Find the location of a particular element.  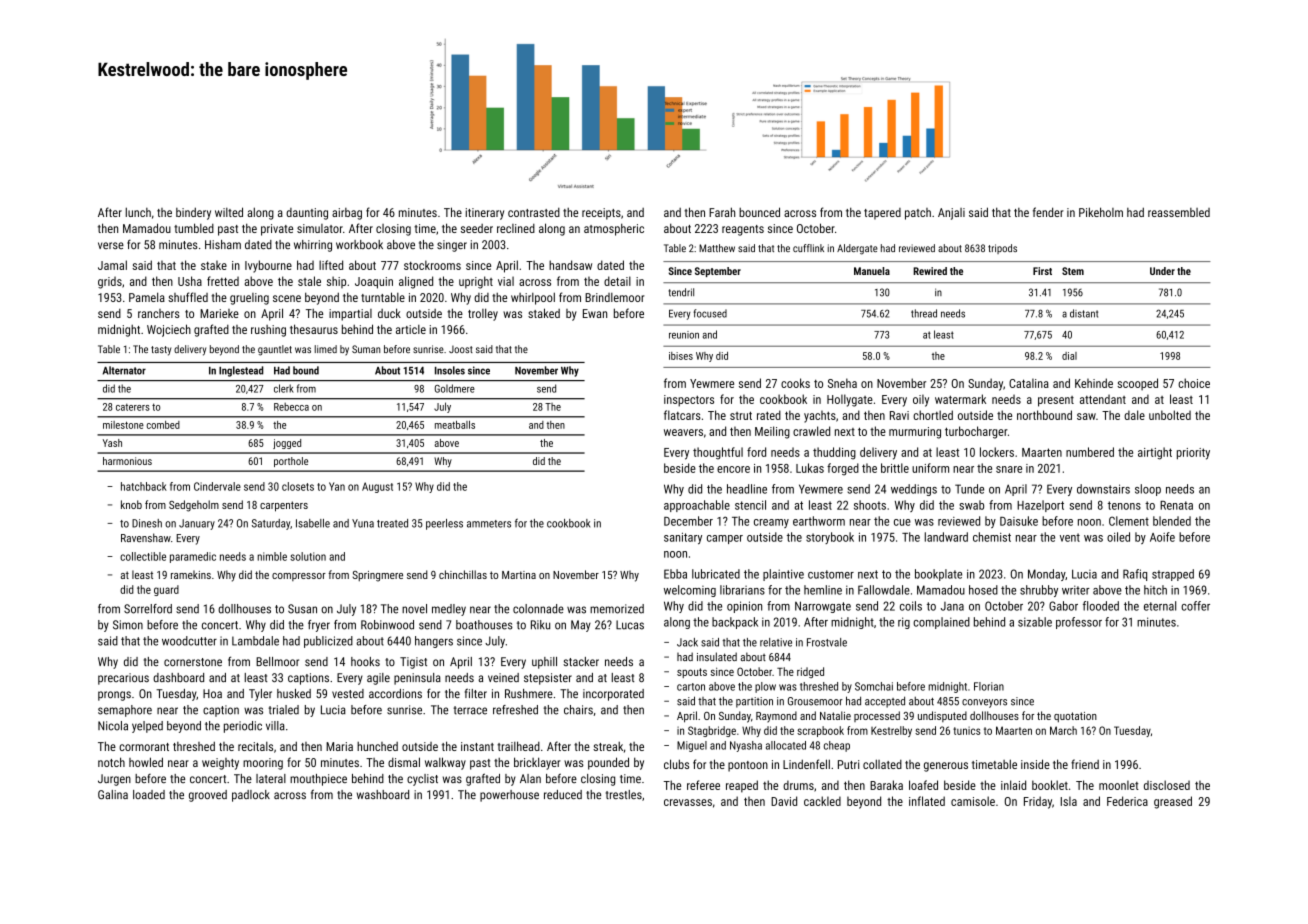

sloop is located at coordinates (1148, 490).
